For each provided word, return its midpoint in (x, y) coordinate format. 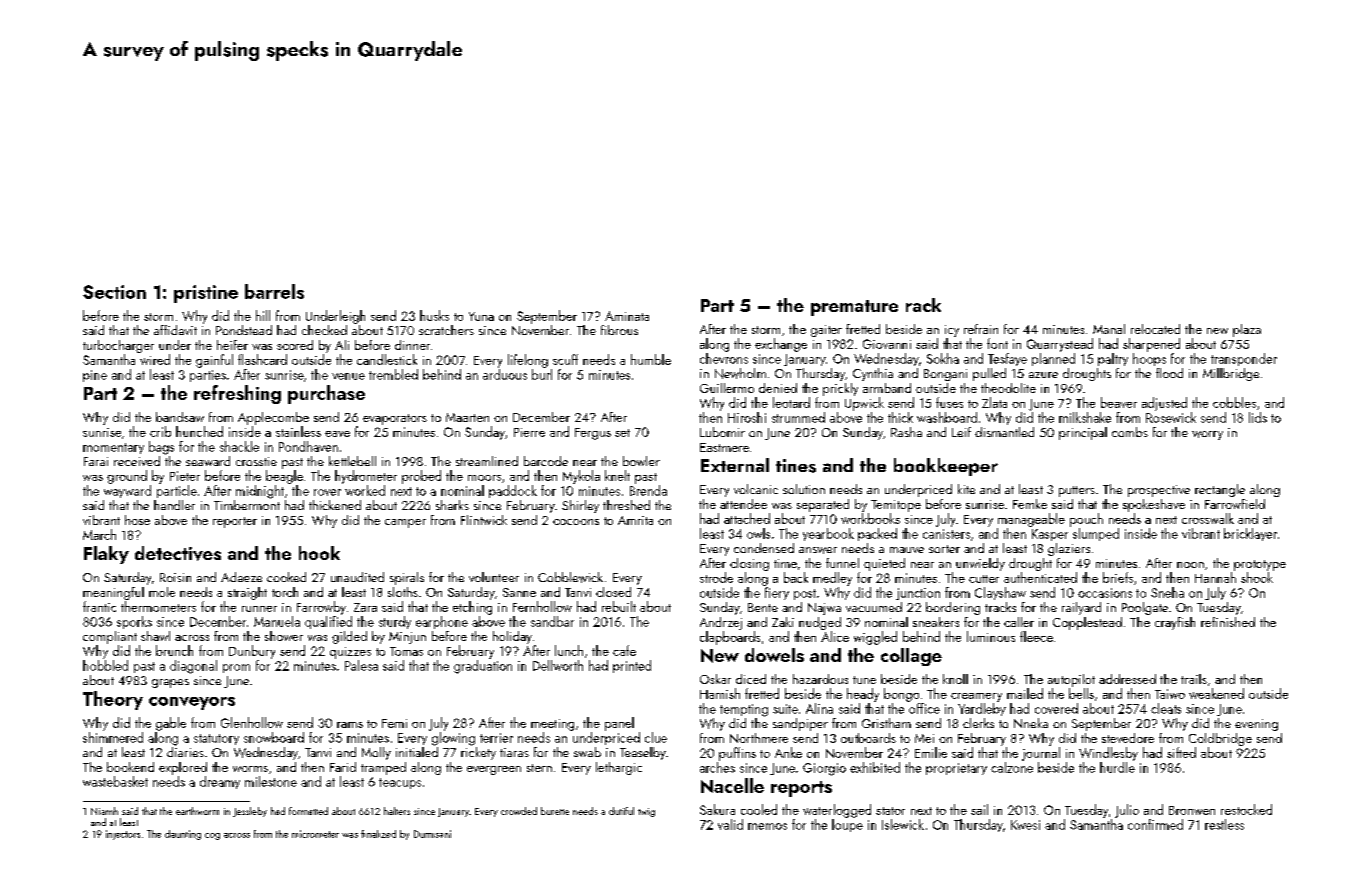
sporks (134, 622)
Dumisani (432, 834)
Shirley (580, 506)
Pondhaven (308, 446)
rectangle (1220, 490)
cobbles (1234, 402)
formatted (308, 811)
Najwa (824, 609)
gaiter (826, 331)
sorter (944, 549)
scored (295, 345)
